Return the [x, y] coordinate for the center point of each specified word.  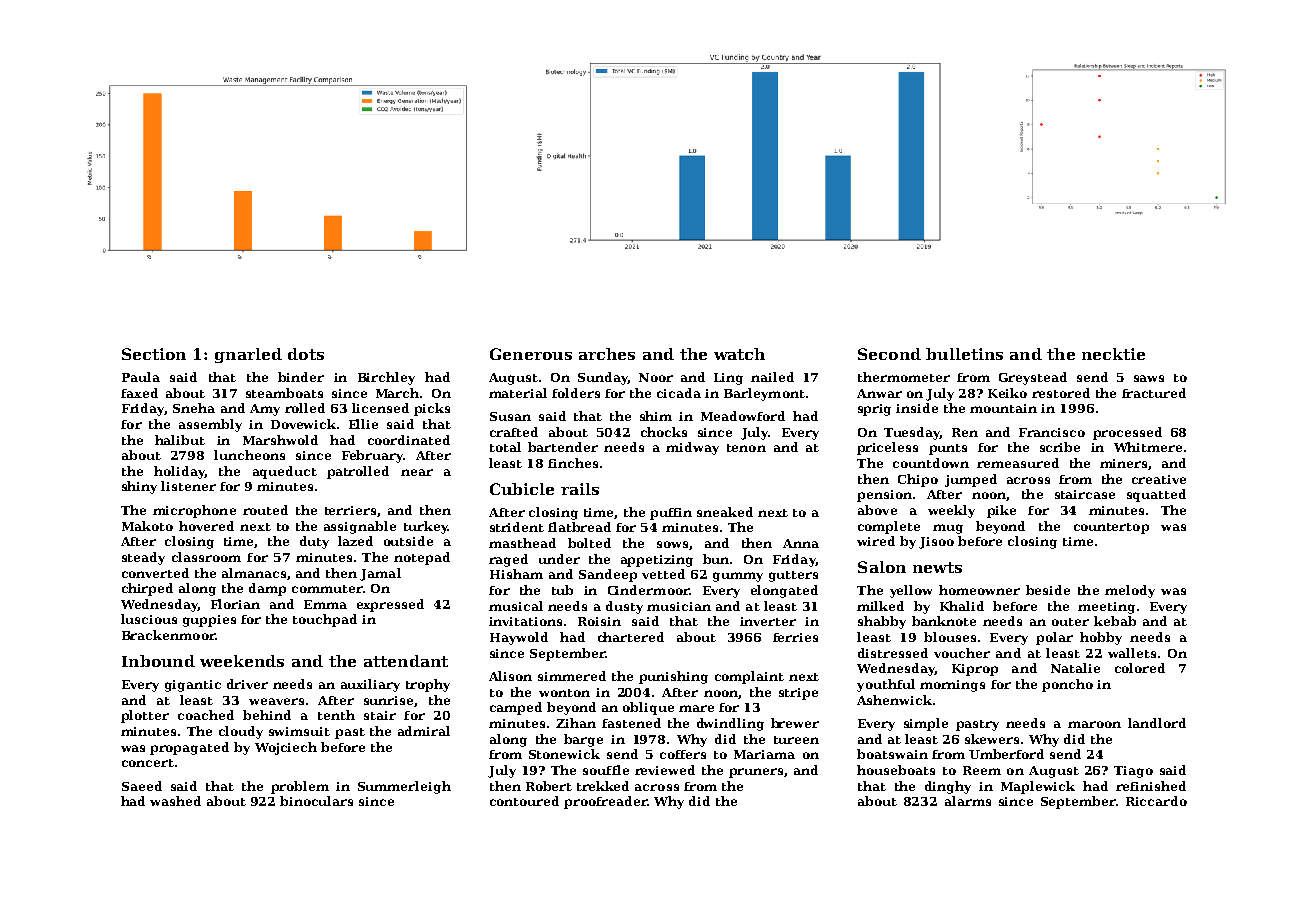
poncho [1067, 685]
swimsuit [299, 731]
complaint [749, 677]
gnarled [248, 355]
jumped [971, 480]
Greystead [1033, 378]
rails [580, 489]
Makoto [147, 526]
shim [656, 416]
